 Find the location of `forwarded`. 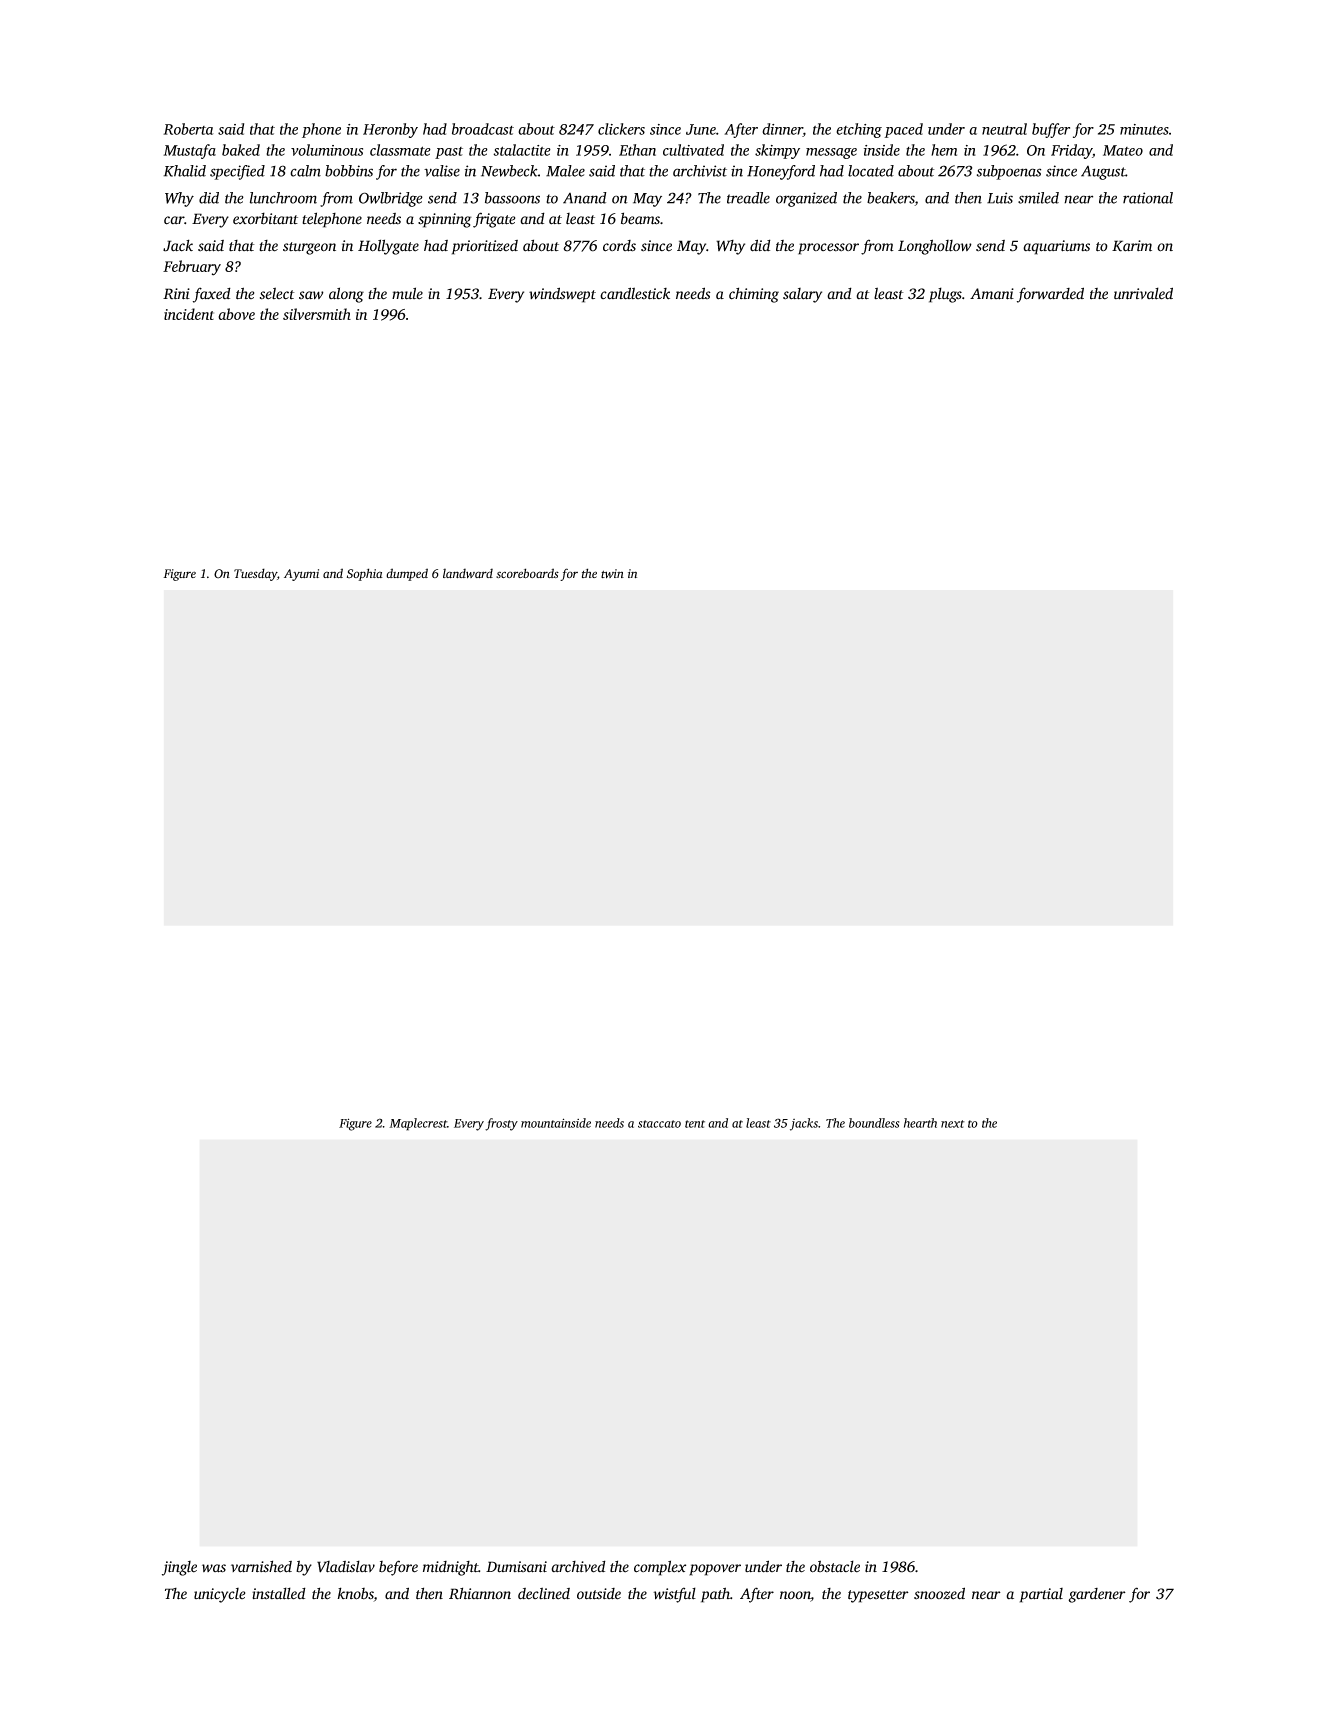

forwarded is located at coordinates (1050, 295).
